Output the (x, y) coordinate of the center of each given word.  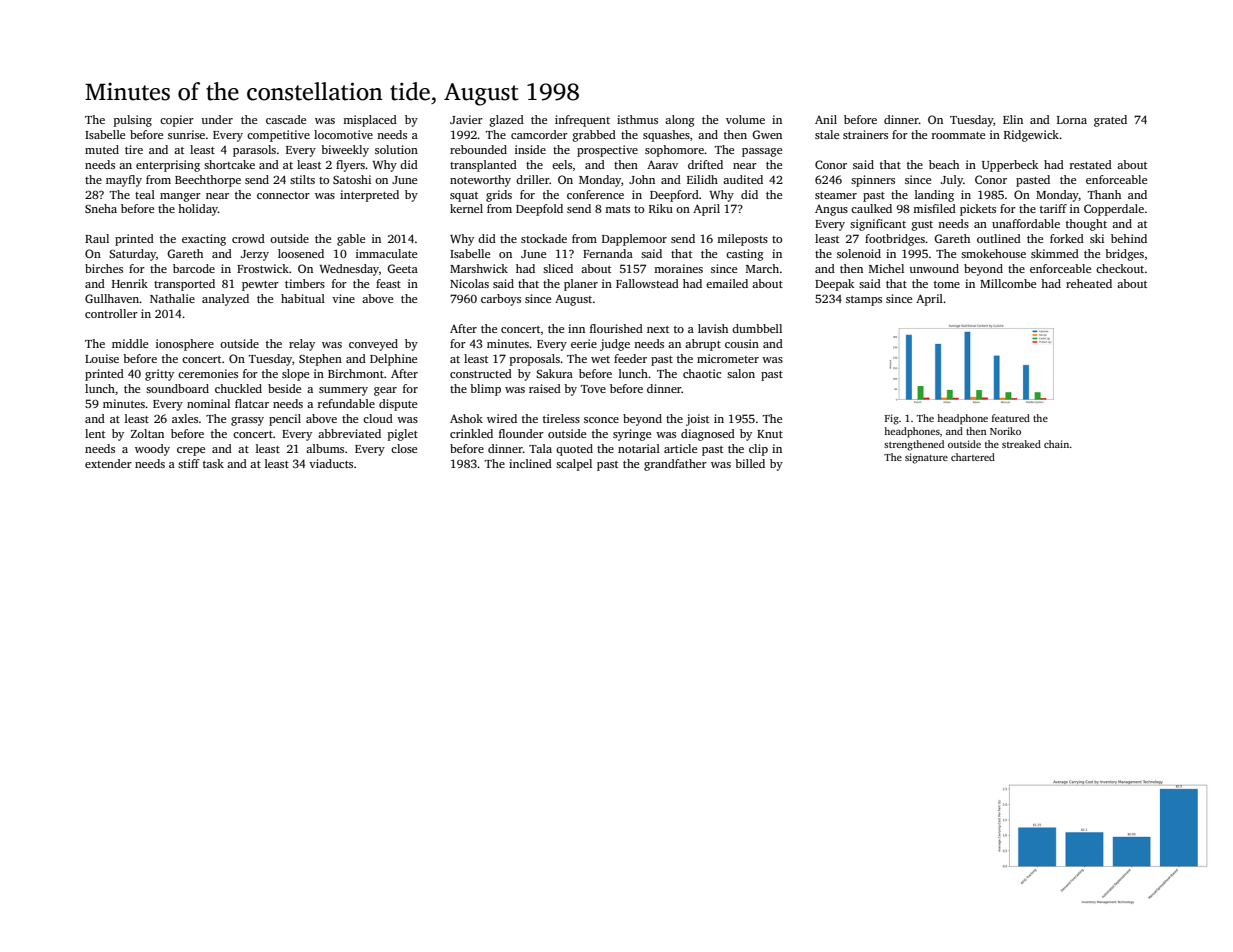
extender (108, 463)
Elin (1013, 119)
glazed (506, 121)
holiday (198, 210)
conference (595, 194)
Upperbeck (1010, 166)
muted (102, 149)
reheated (1089, 283)
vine (343, 298)
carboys (501, 300)
